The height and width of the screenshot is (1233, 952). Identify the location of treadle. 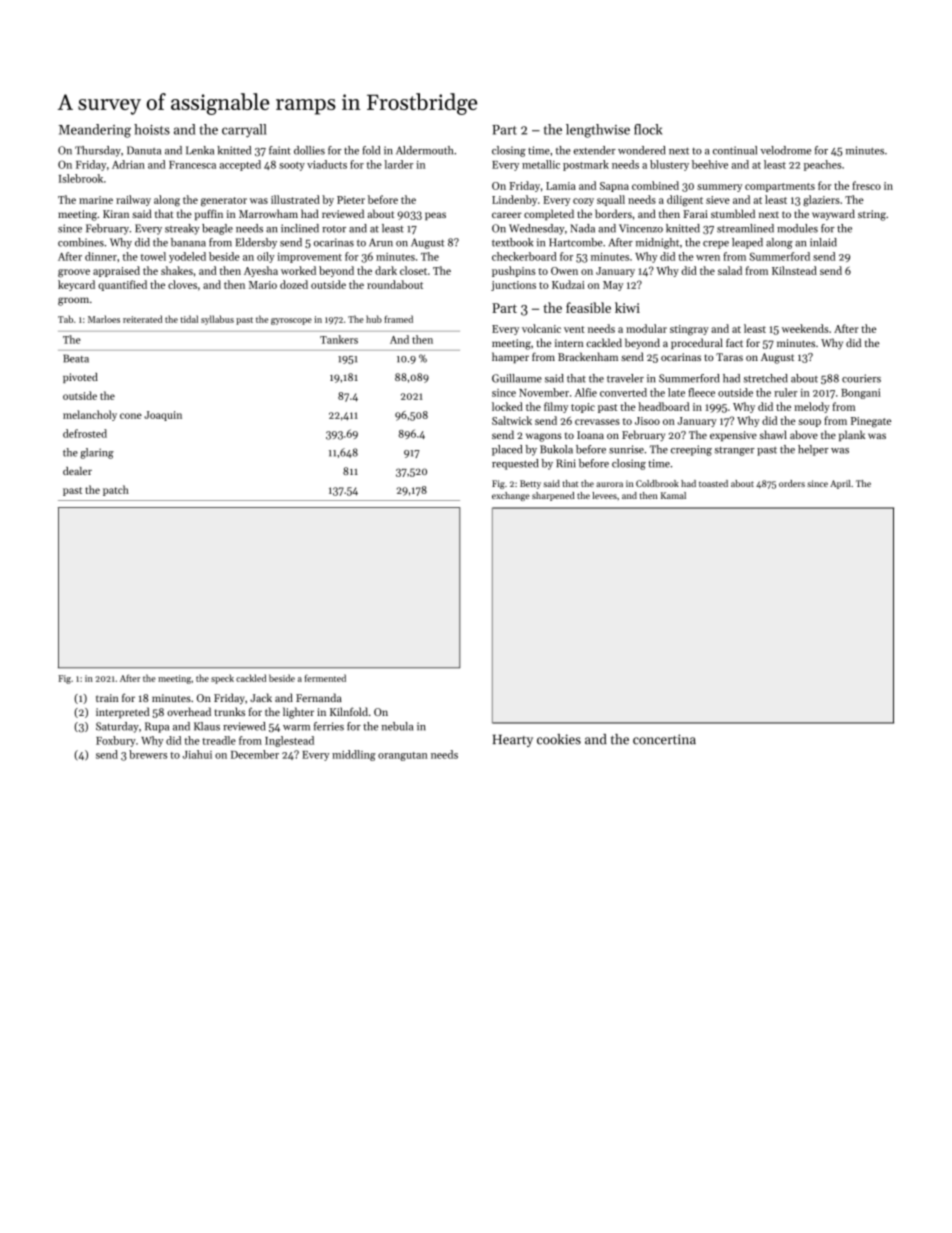
(219, 740).
